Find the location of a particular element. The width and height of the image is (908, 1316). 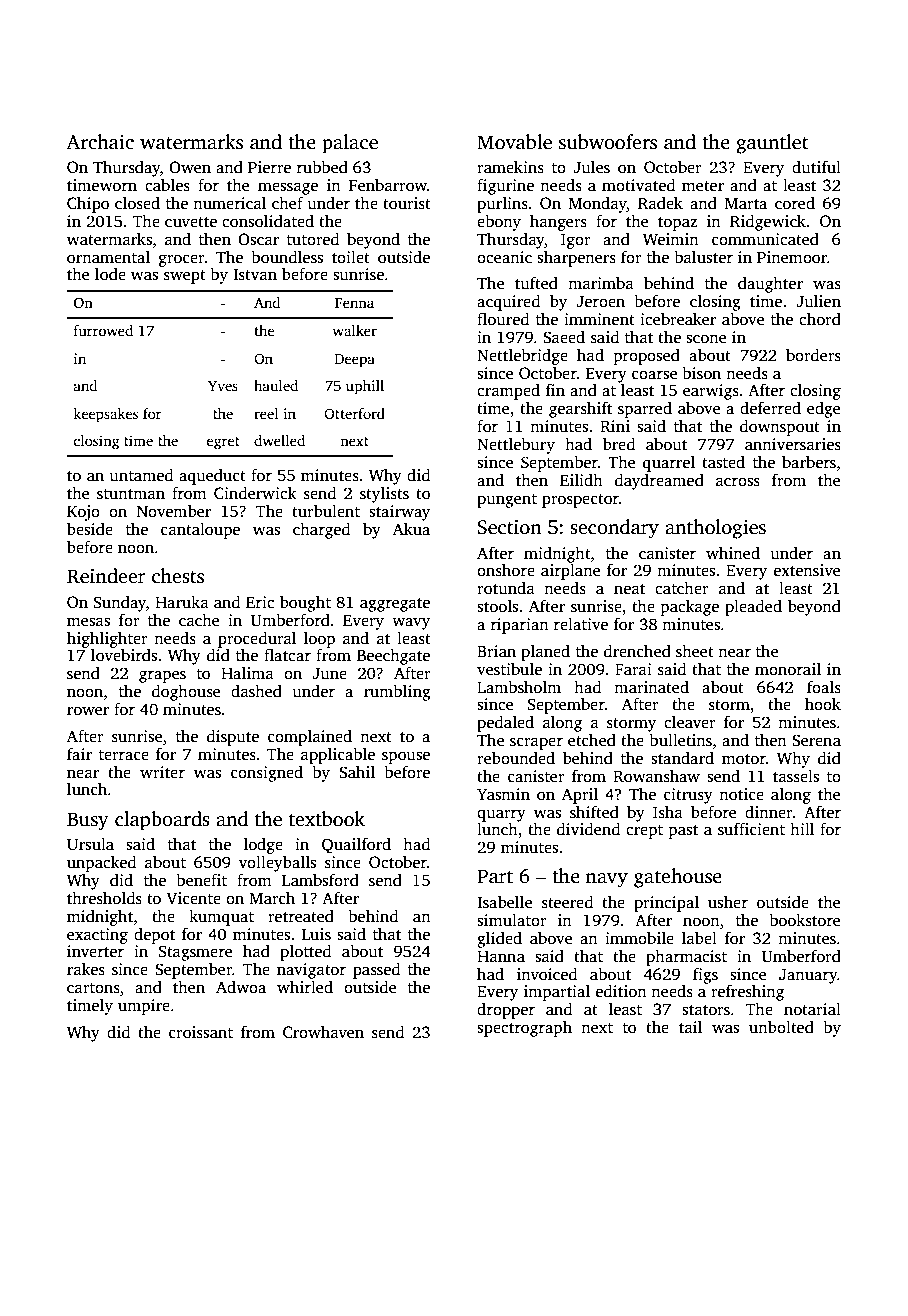

hook is located at coordinates (823, 704).
